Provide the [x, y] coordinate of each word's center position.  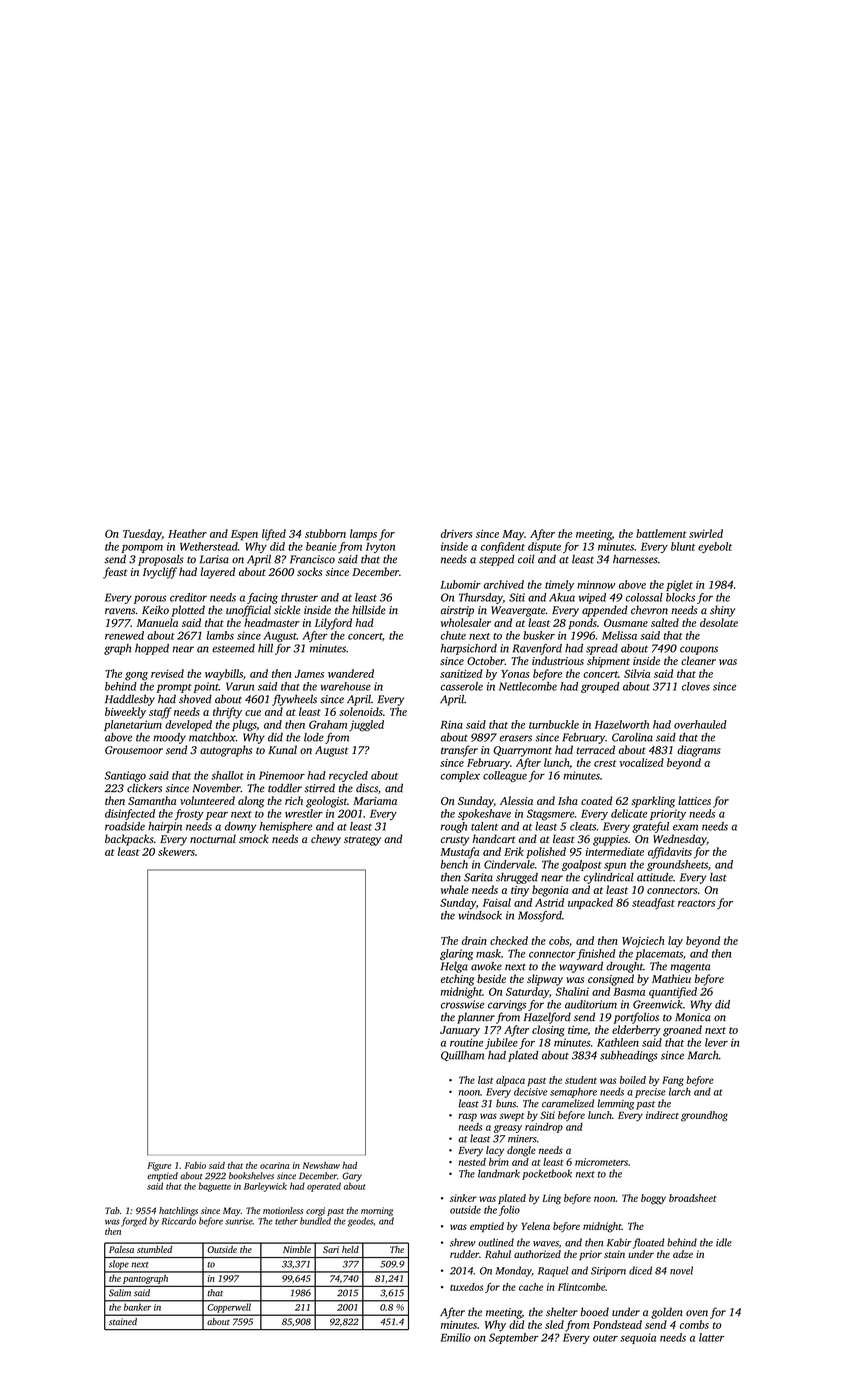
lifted [274, 535]
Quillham [462, 1056]
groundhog [704, 1116]
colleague [505, 776]
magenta [690, 968]
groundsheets [677, 865]
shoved [195, 699]
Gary [352, 1177]
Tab [112, 1210]
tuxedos [466, 1287]
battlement [661, 533]
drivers [456, 533]
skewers [176, 851]
